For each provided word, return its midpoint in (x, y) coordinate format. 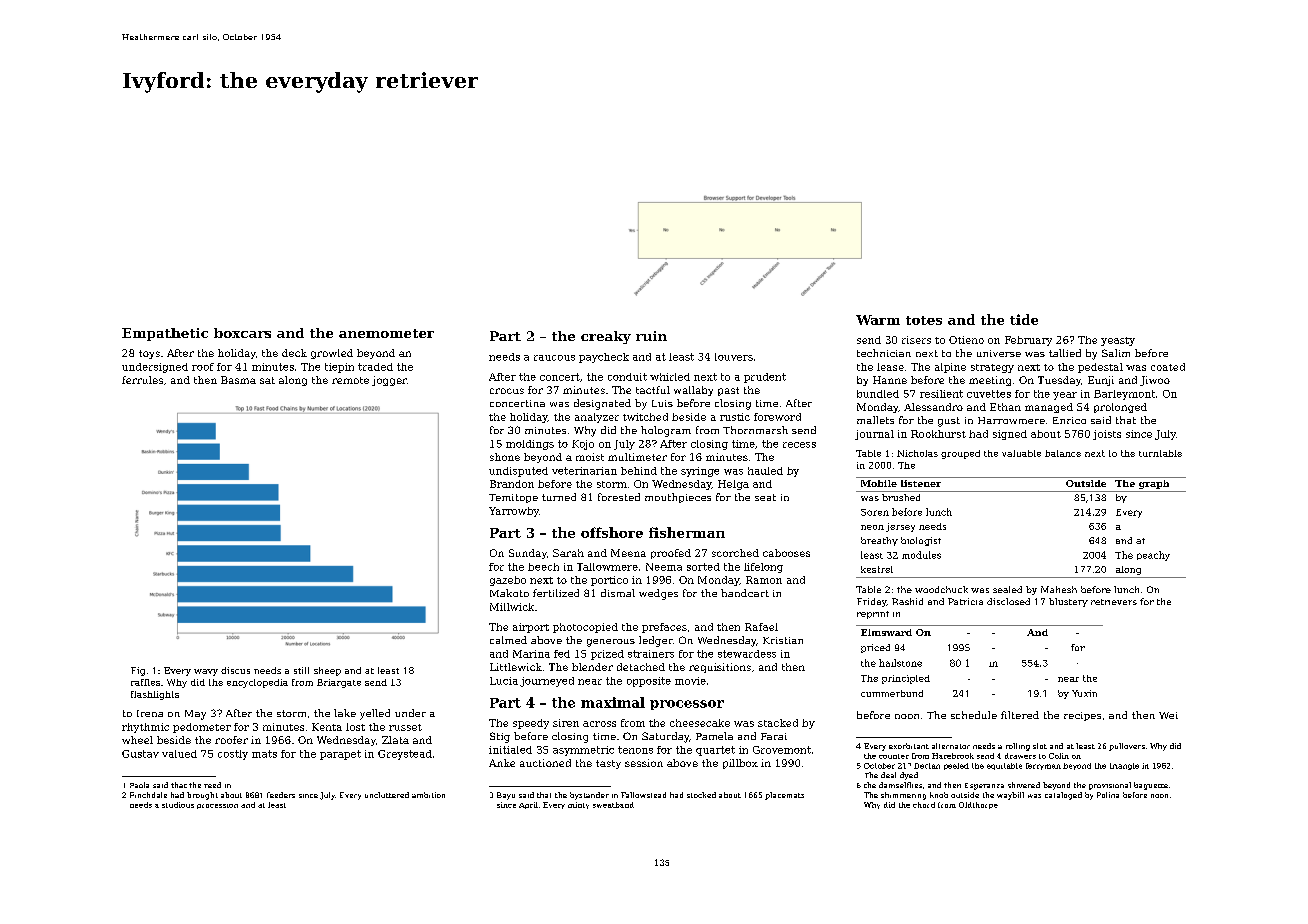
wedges (658, 594)
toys (149, 354)
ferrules (142, 380)
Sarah (568, 553)
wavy (206, 672)
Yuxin (1084, 693)
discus (235, 670)
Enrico (1069, 420)
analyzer (597, 418)
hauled (765, 471)
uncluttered (387, 795)
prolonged (1120, 408)
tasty (608, 764)
